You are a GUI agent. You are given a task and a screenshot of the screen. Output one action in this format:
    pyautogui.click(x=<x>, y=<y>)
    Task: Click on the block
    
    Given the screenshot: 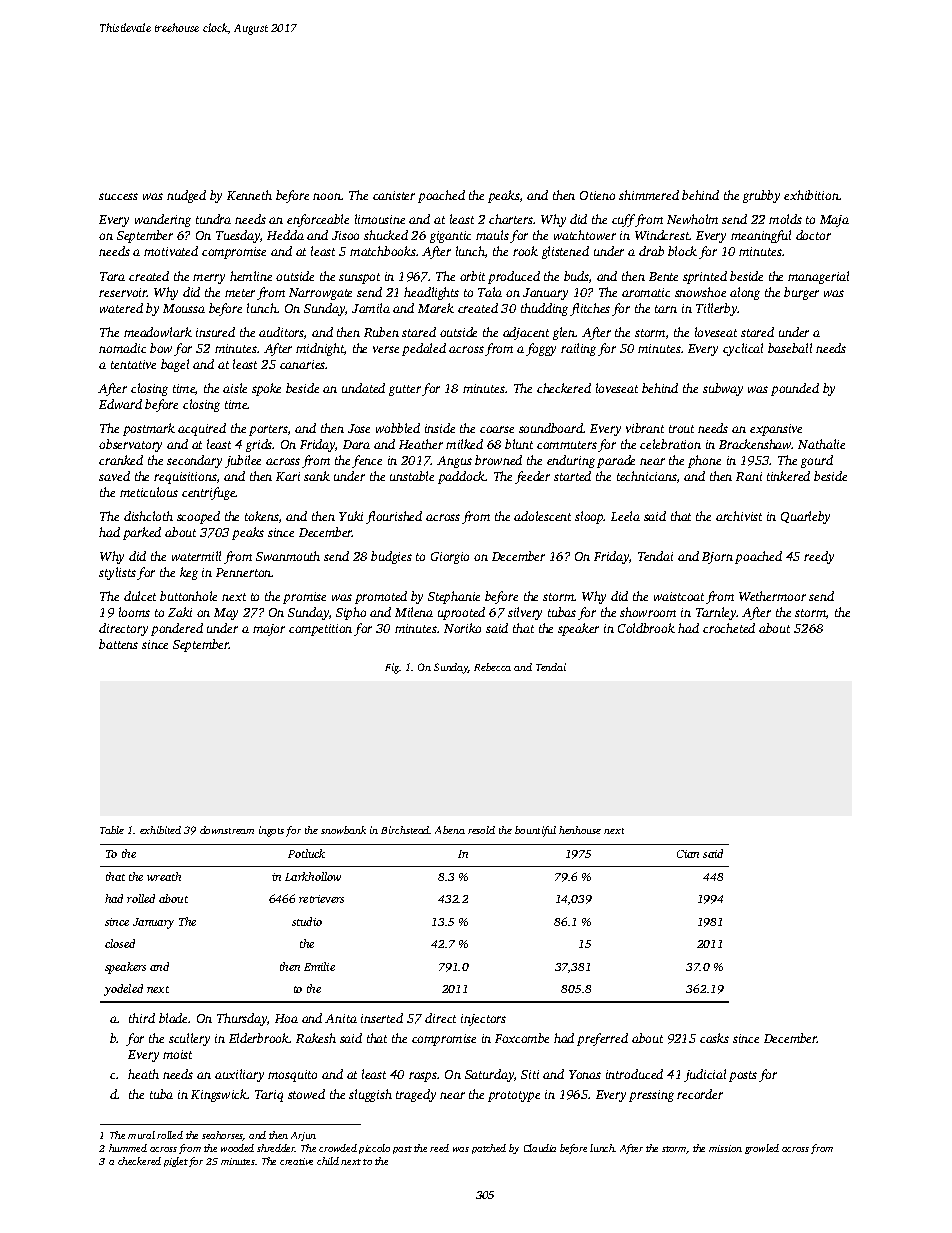 What is the action you would take?
    pyautogui.click(x=682, y=251)
